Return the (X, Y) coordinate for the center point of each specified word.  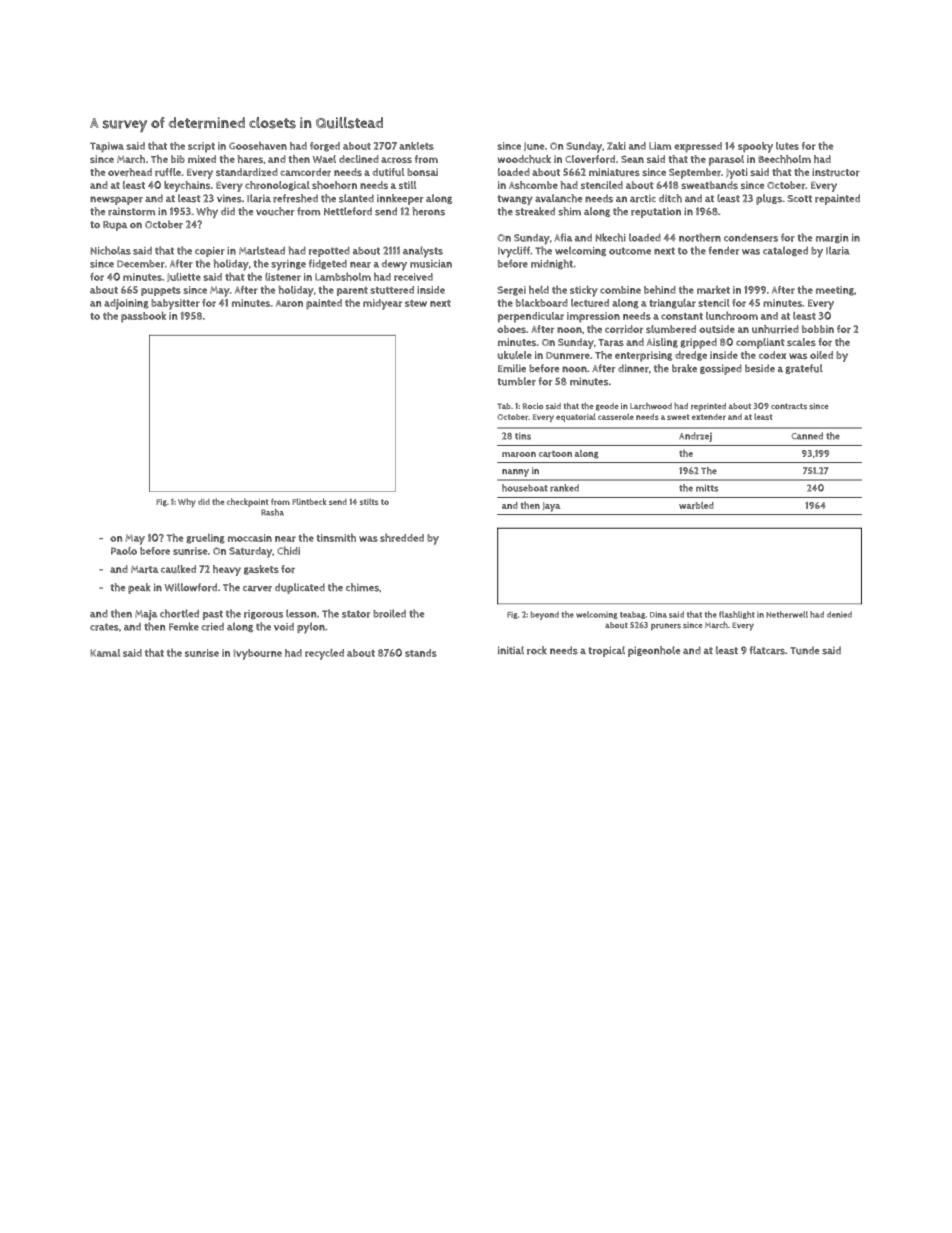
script (201, 147)
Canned (807, 436)
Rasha (272, 512)
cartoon (555, 454)
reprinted (708, 407)
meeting (835, 291)
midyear (382, 304)
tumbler (516, 381)
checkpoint (247, 502)
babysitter (175, 304)
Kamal (105, 653)
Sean (632, 159)
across (396, 160)
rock (537, 650)
